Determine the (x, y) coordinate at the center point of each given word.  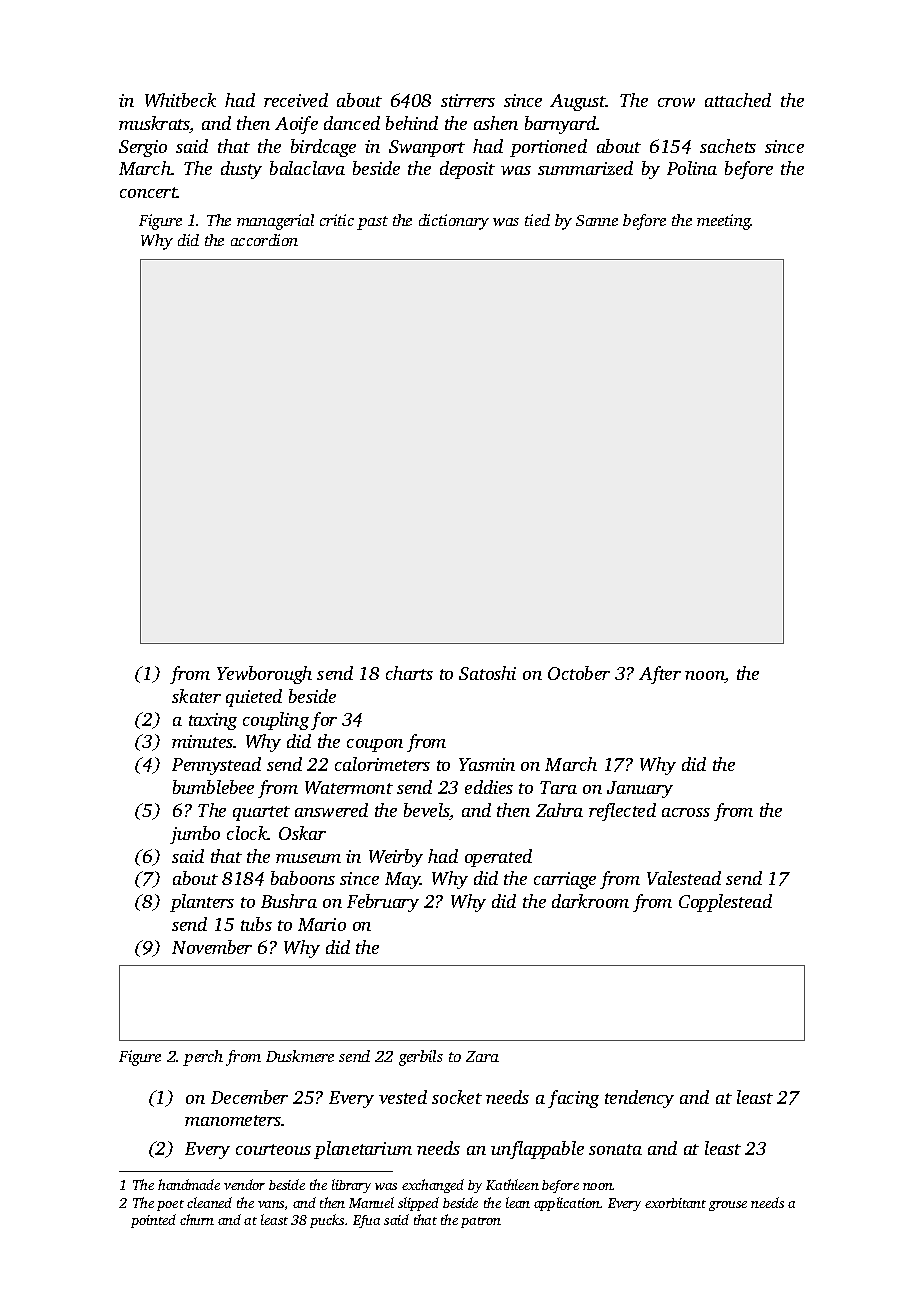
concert (148, 192)
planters (202, 903)
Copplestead (725, 903)
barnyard (561, 125)
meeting (724, 222)
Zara (482, 1056)
